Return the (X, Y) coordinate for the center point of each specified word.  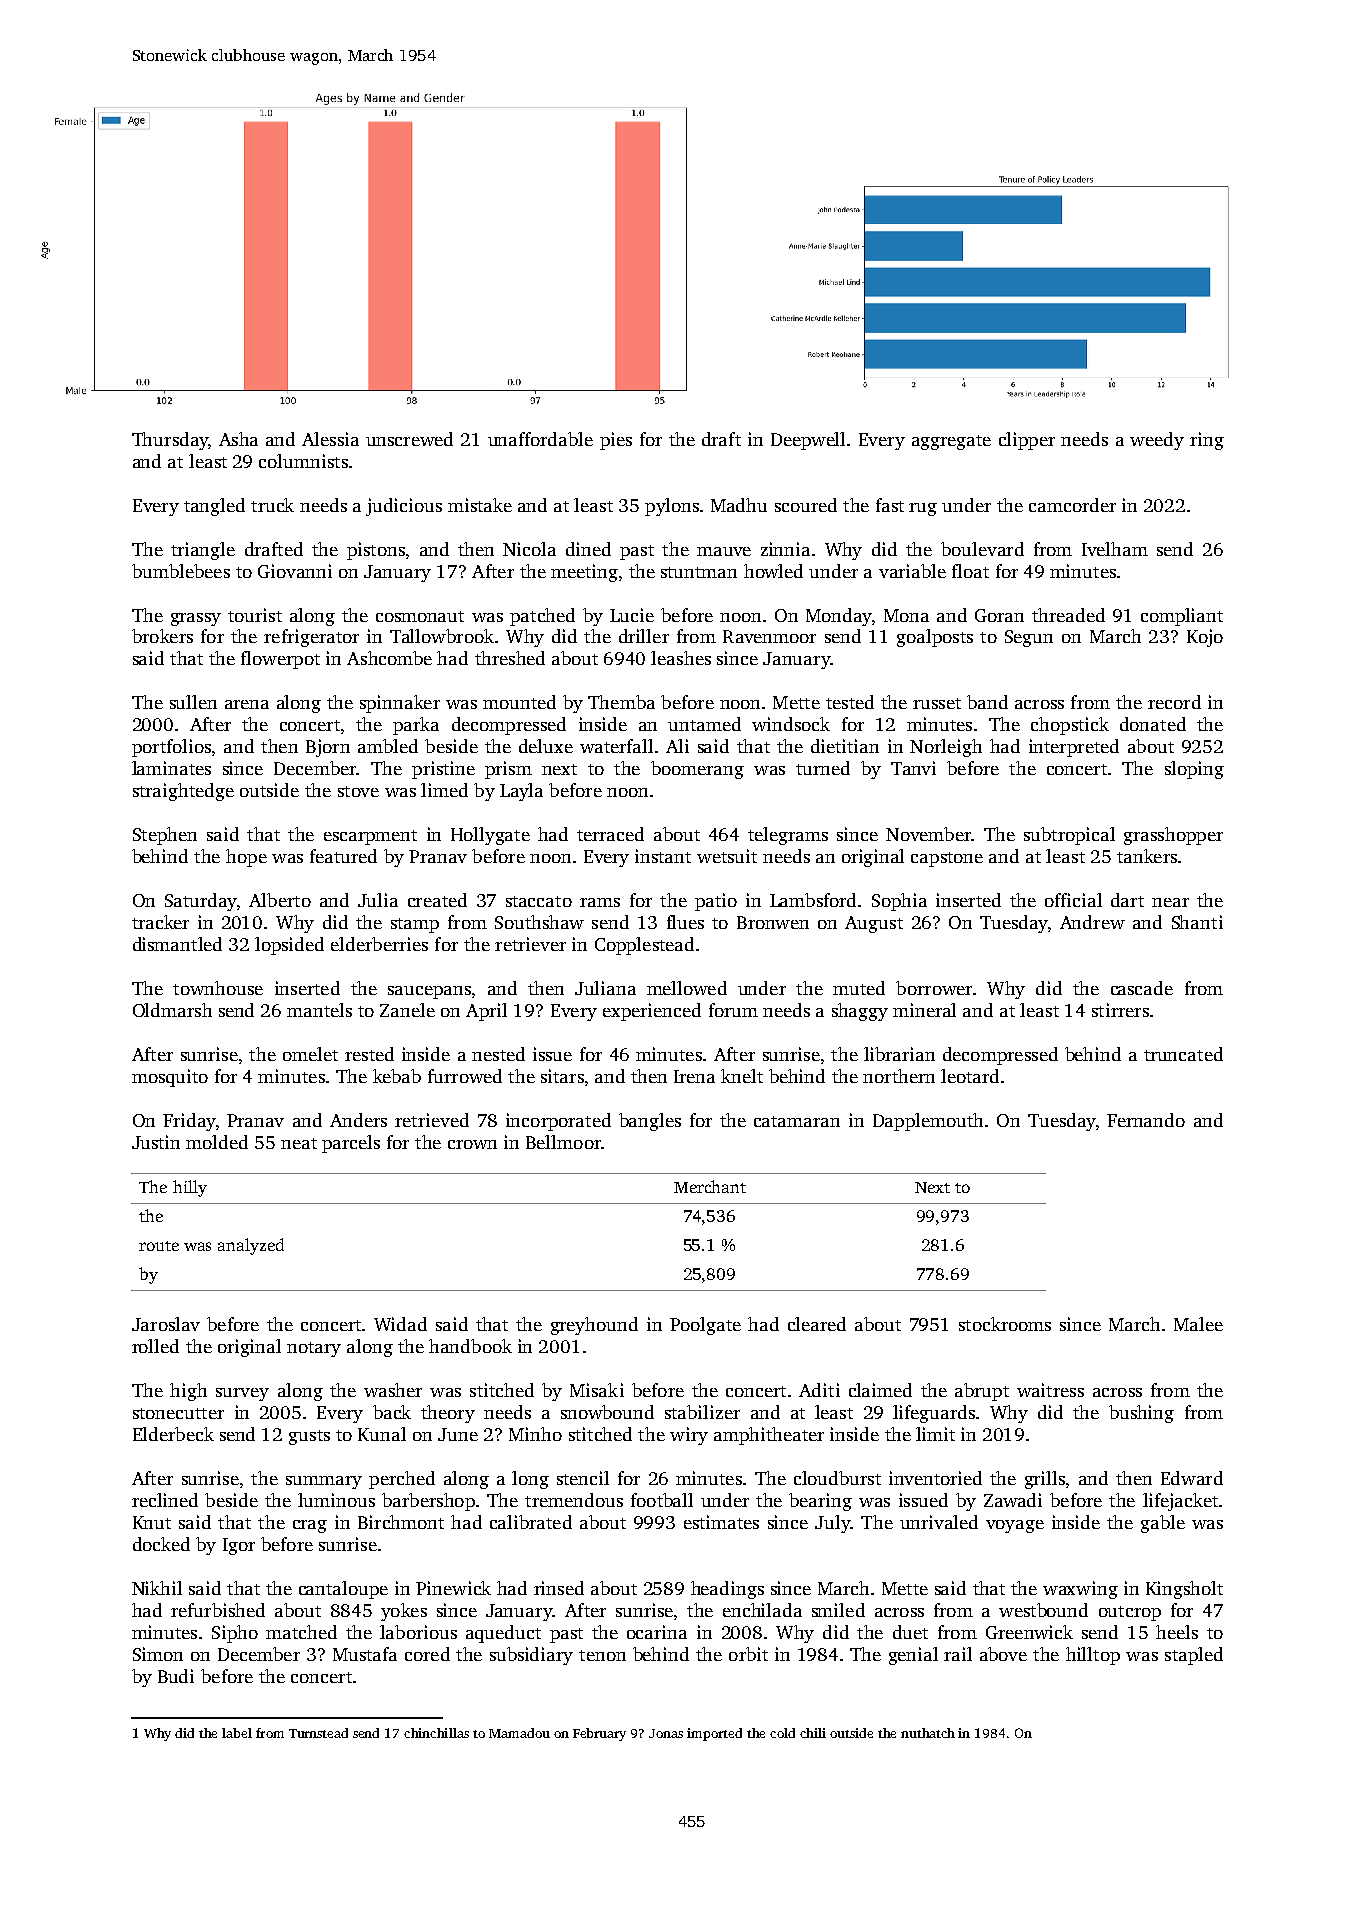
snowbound (607, 1412)
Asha (238, 439)
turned (823, 768)
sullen (193, 702)
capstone (947, 859)
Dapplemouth (928, 1122)
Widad (400, 1324)
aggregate (951, 442)
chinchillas (436, 1733)
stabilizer (702, 1412)
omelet (310, 1054)
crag (310, 1526)
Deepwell (808, 441)
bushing (1141, 1414)
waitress (1050, 1390)
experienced (652, 1012)
